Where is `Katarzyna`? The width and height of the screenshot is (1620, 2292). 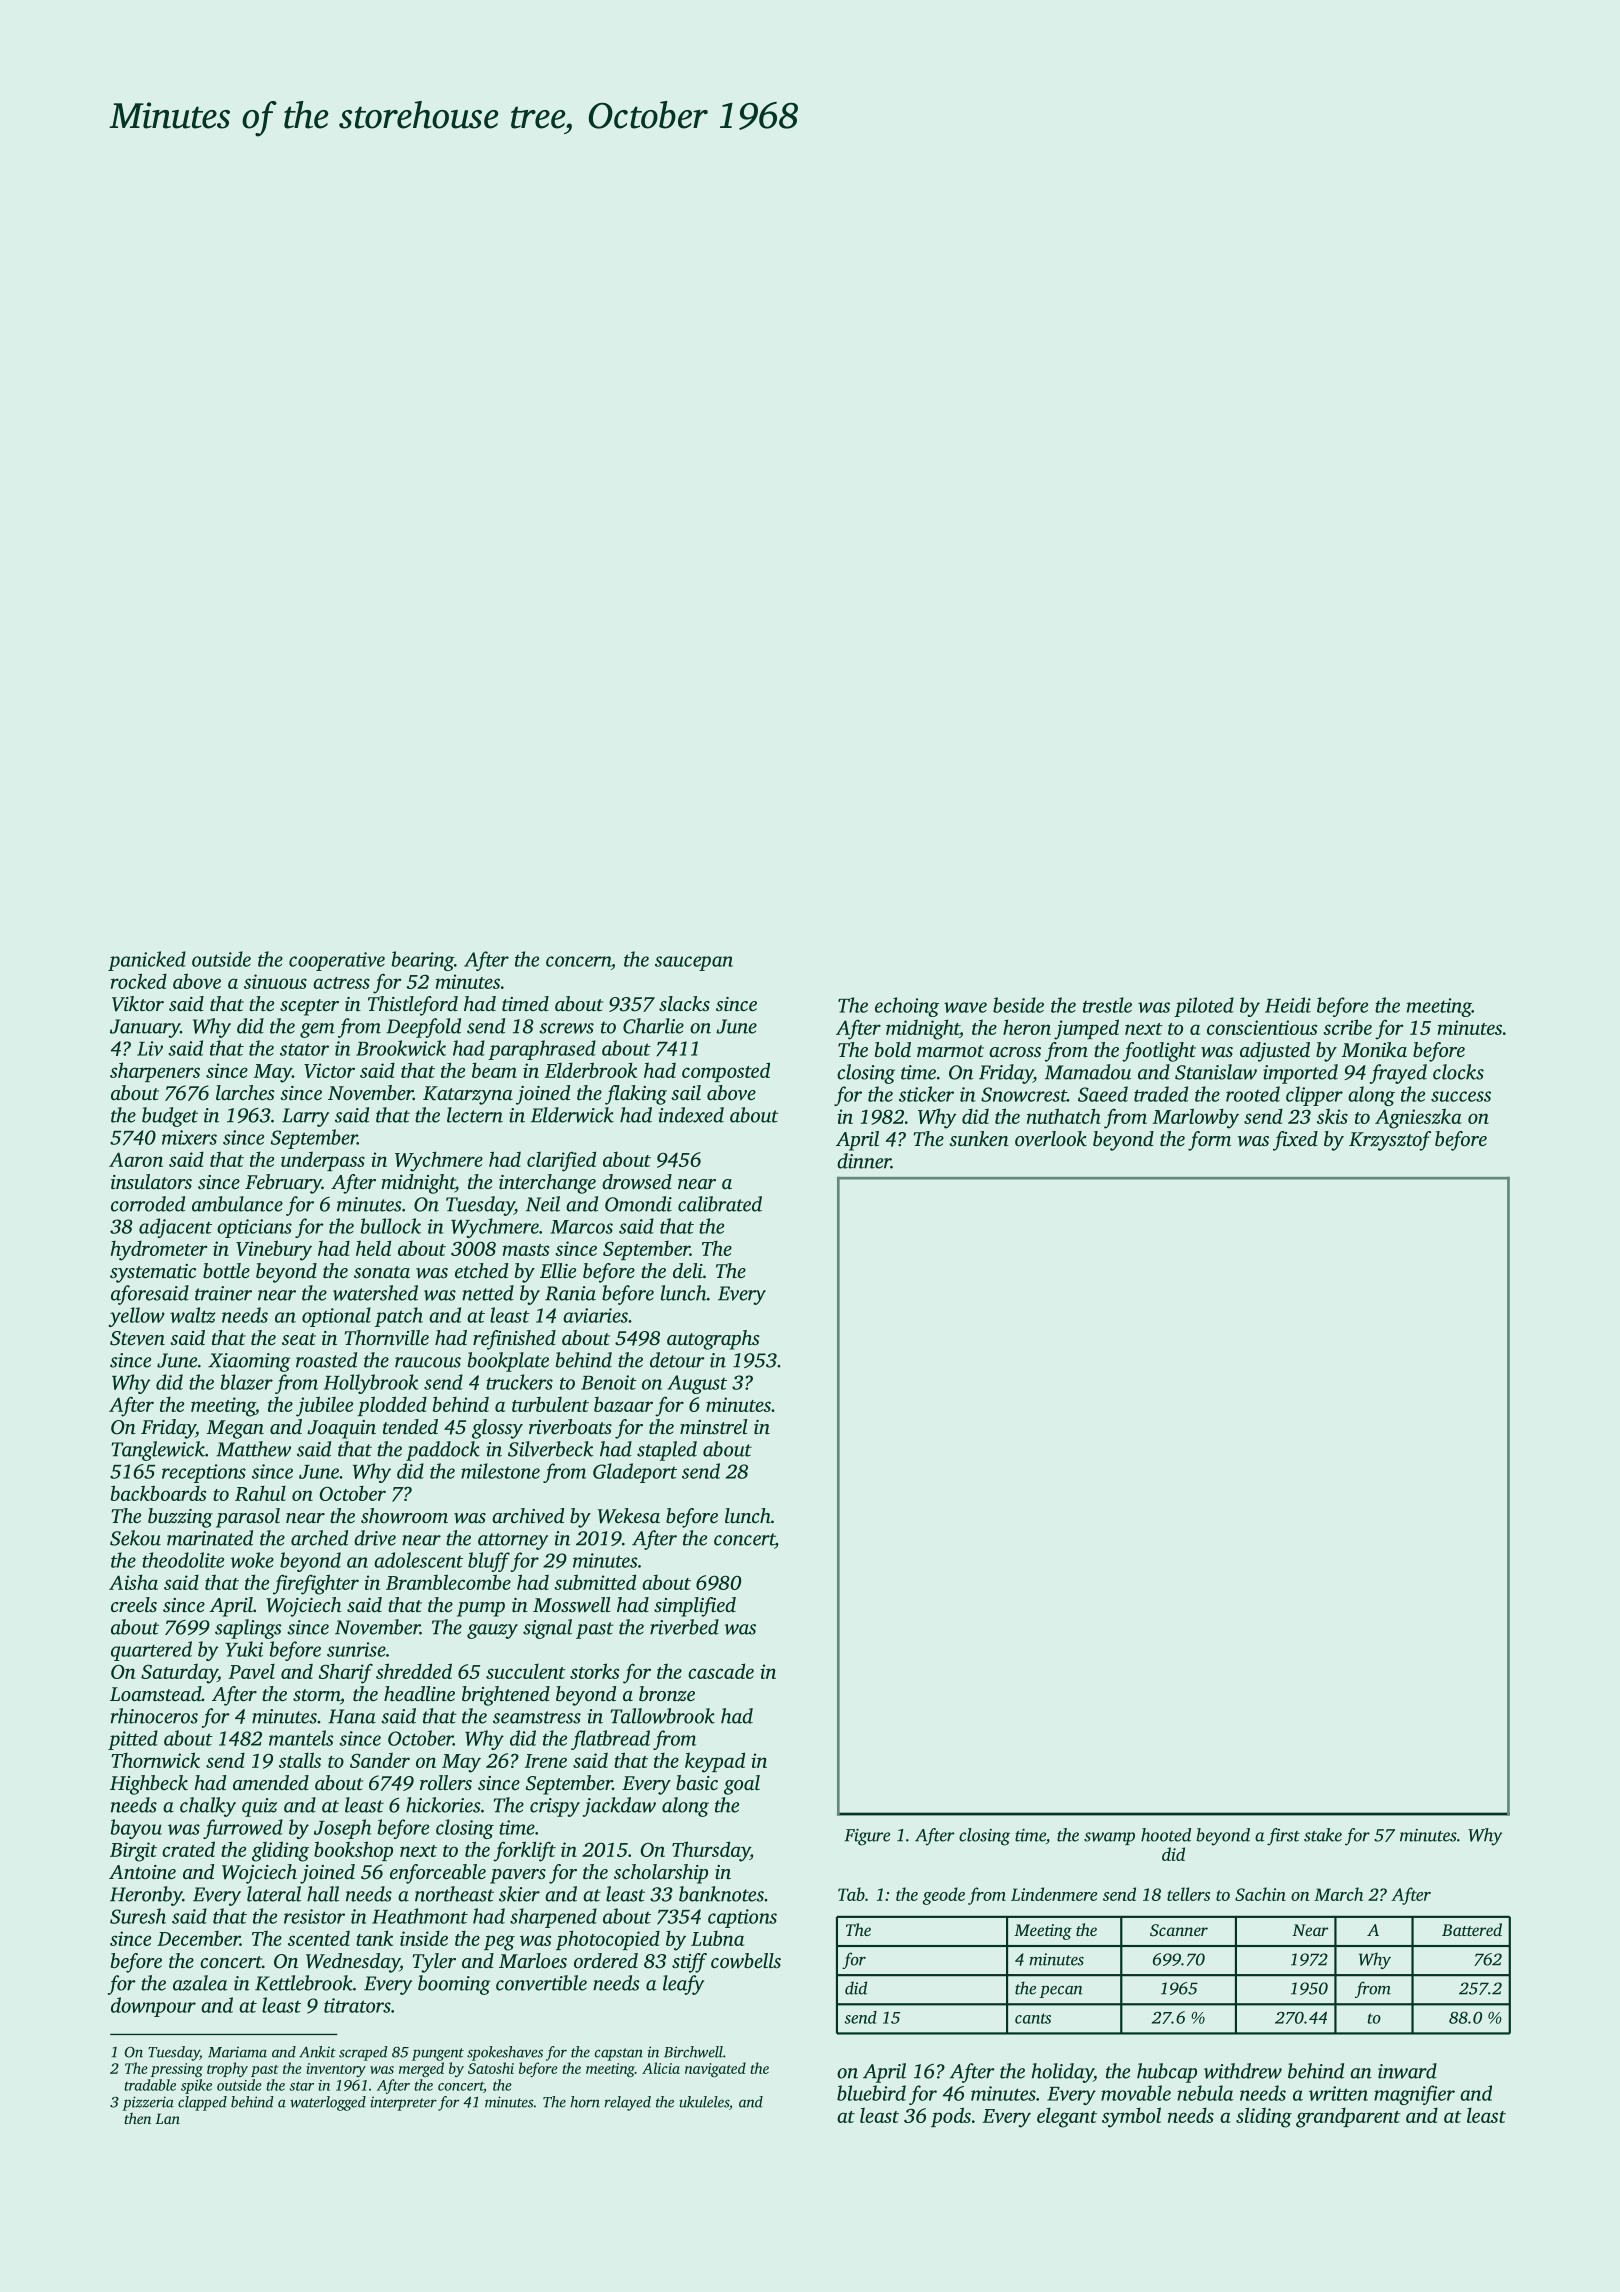
Katarzyna is located at coordinates (468, 1095).
